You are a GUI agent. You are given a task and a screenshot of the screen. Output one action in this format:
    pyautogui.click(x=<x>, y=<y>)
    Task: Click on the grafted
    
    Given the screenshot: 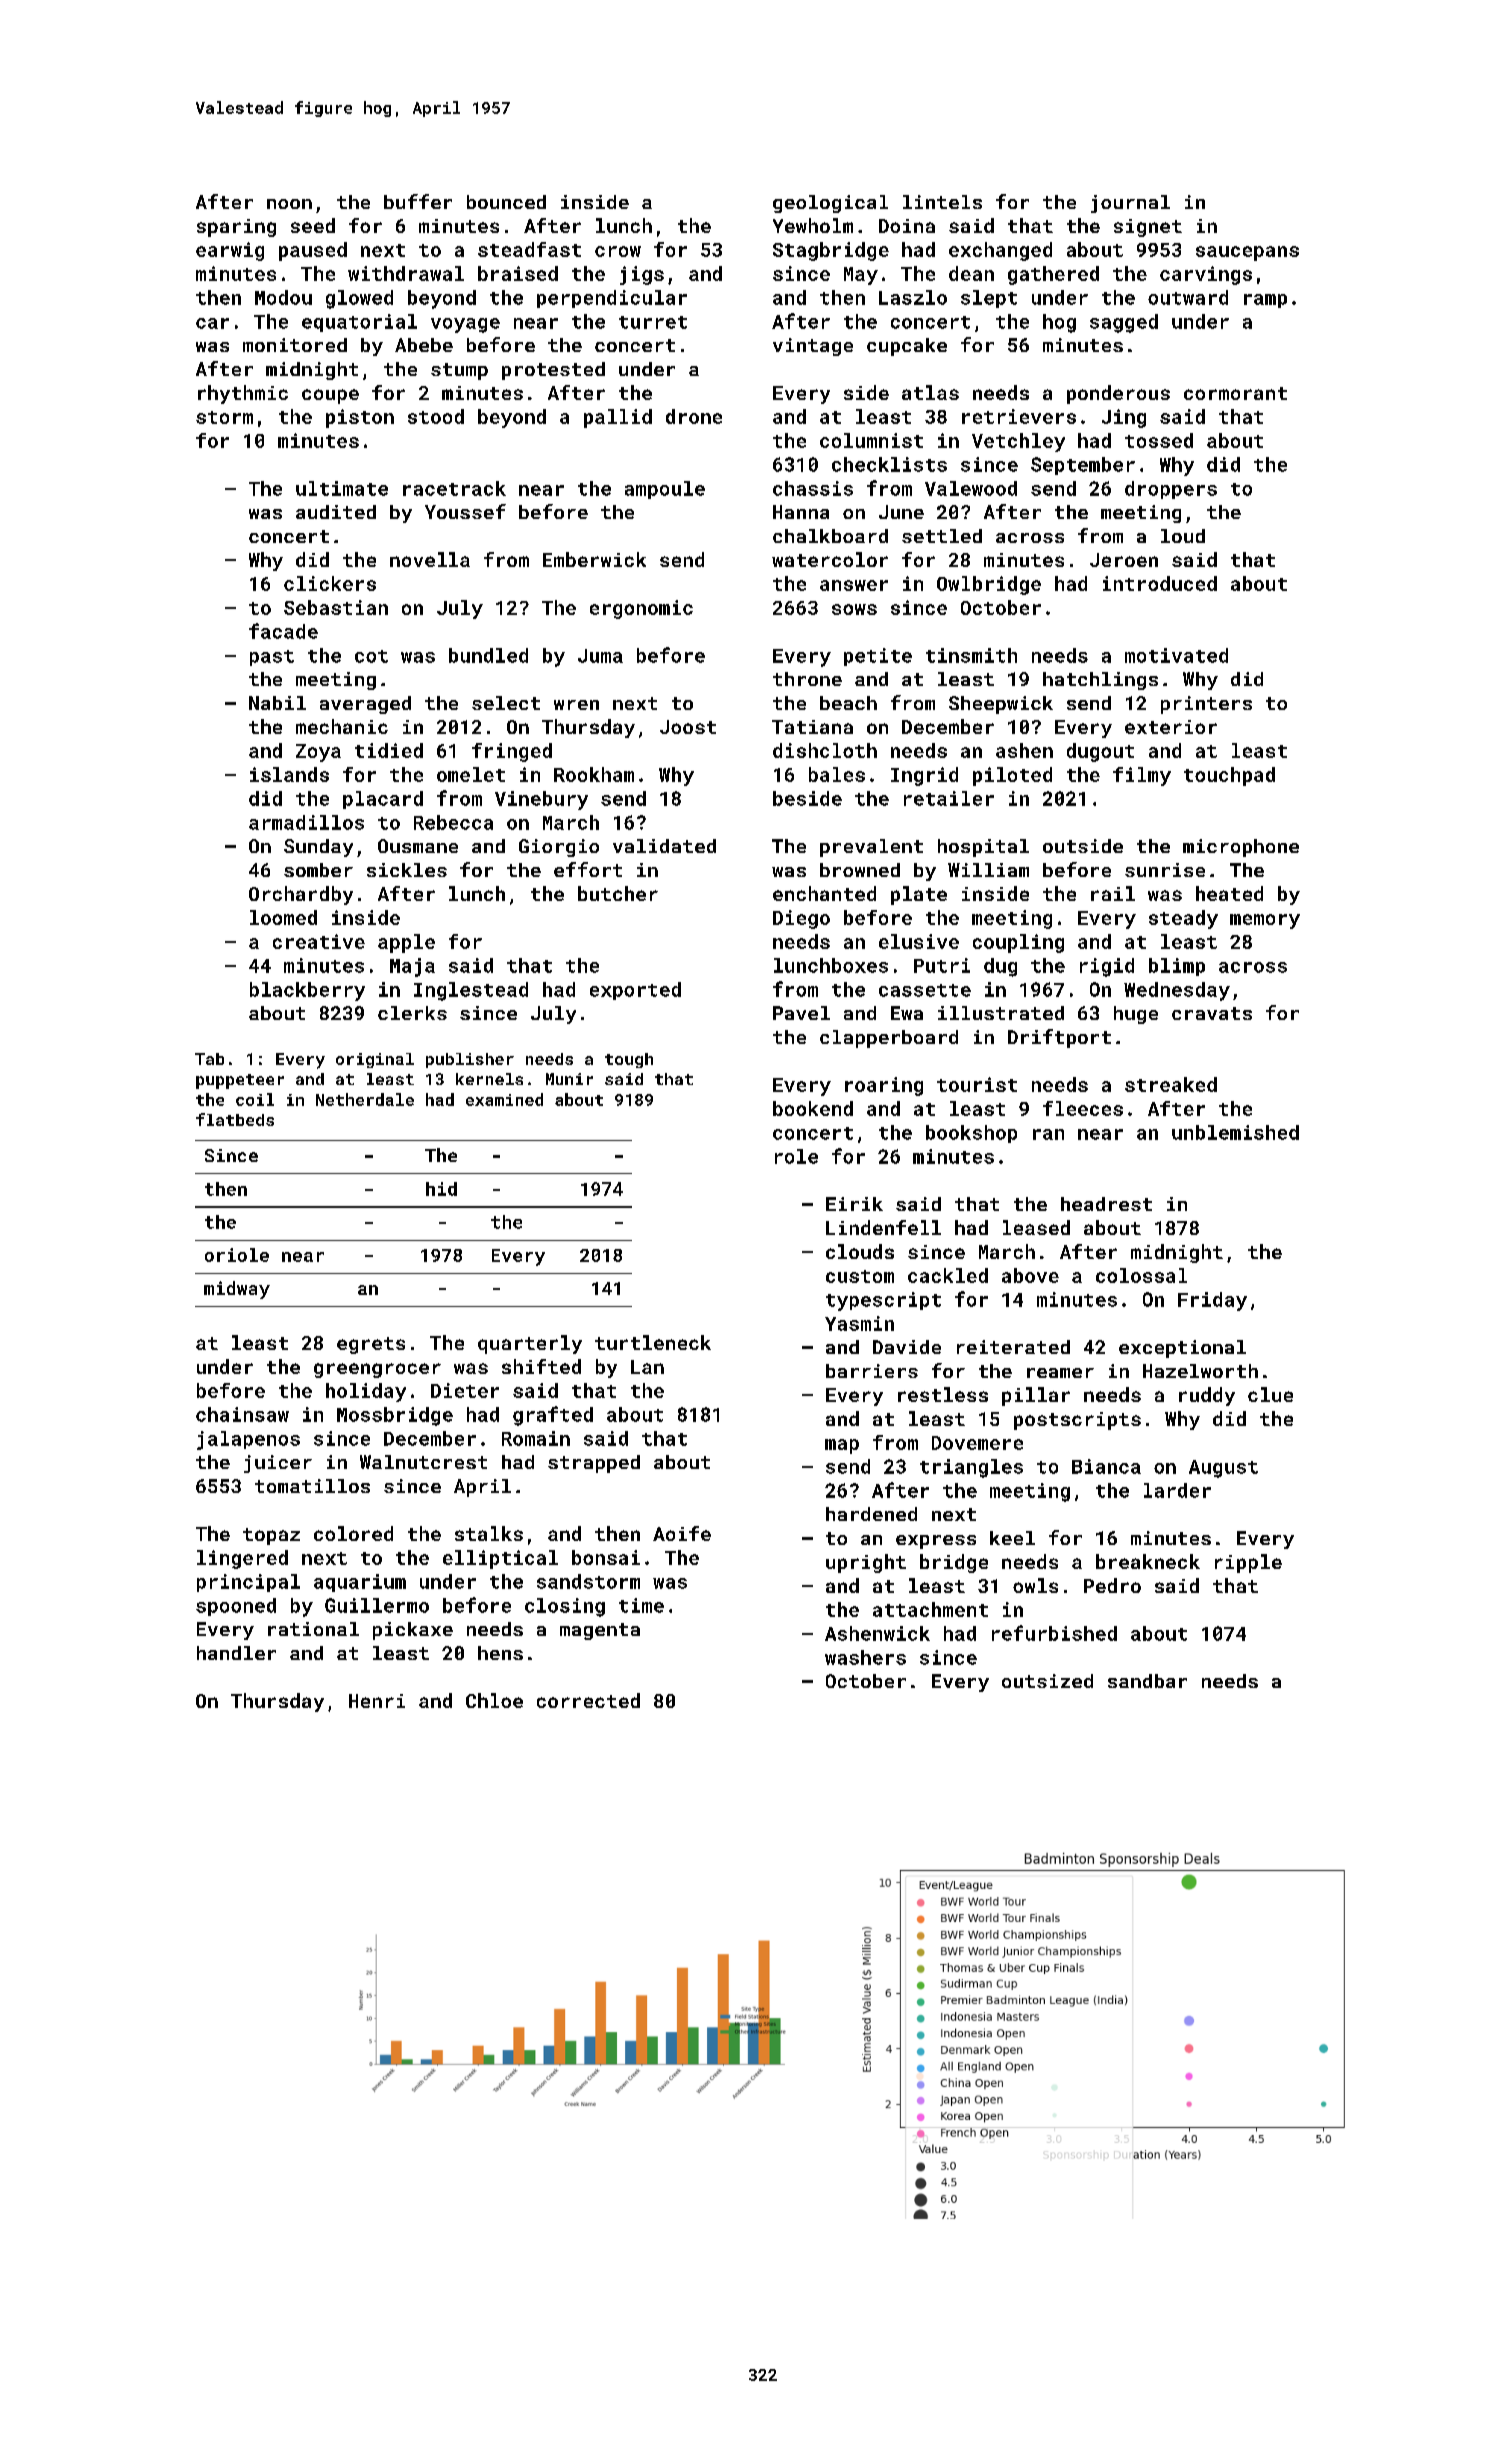 What is the action you would take?
    pyautogui.click(x=553, y=1416)
